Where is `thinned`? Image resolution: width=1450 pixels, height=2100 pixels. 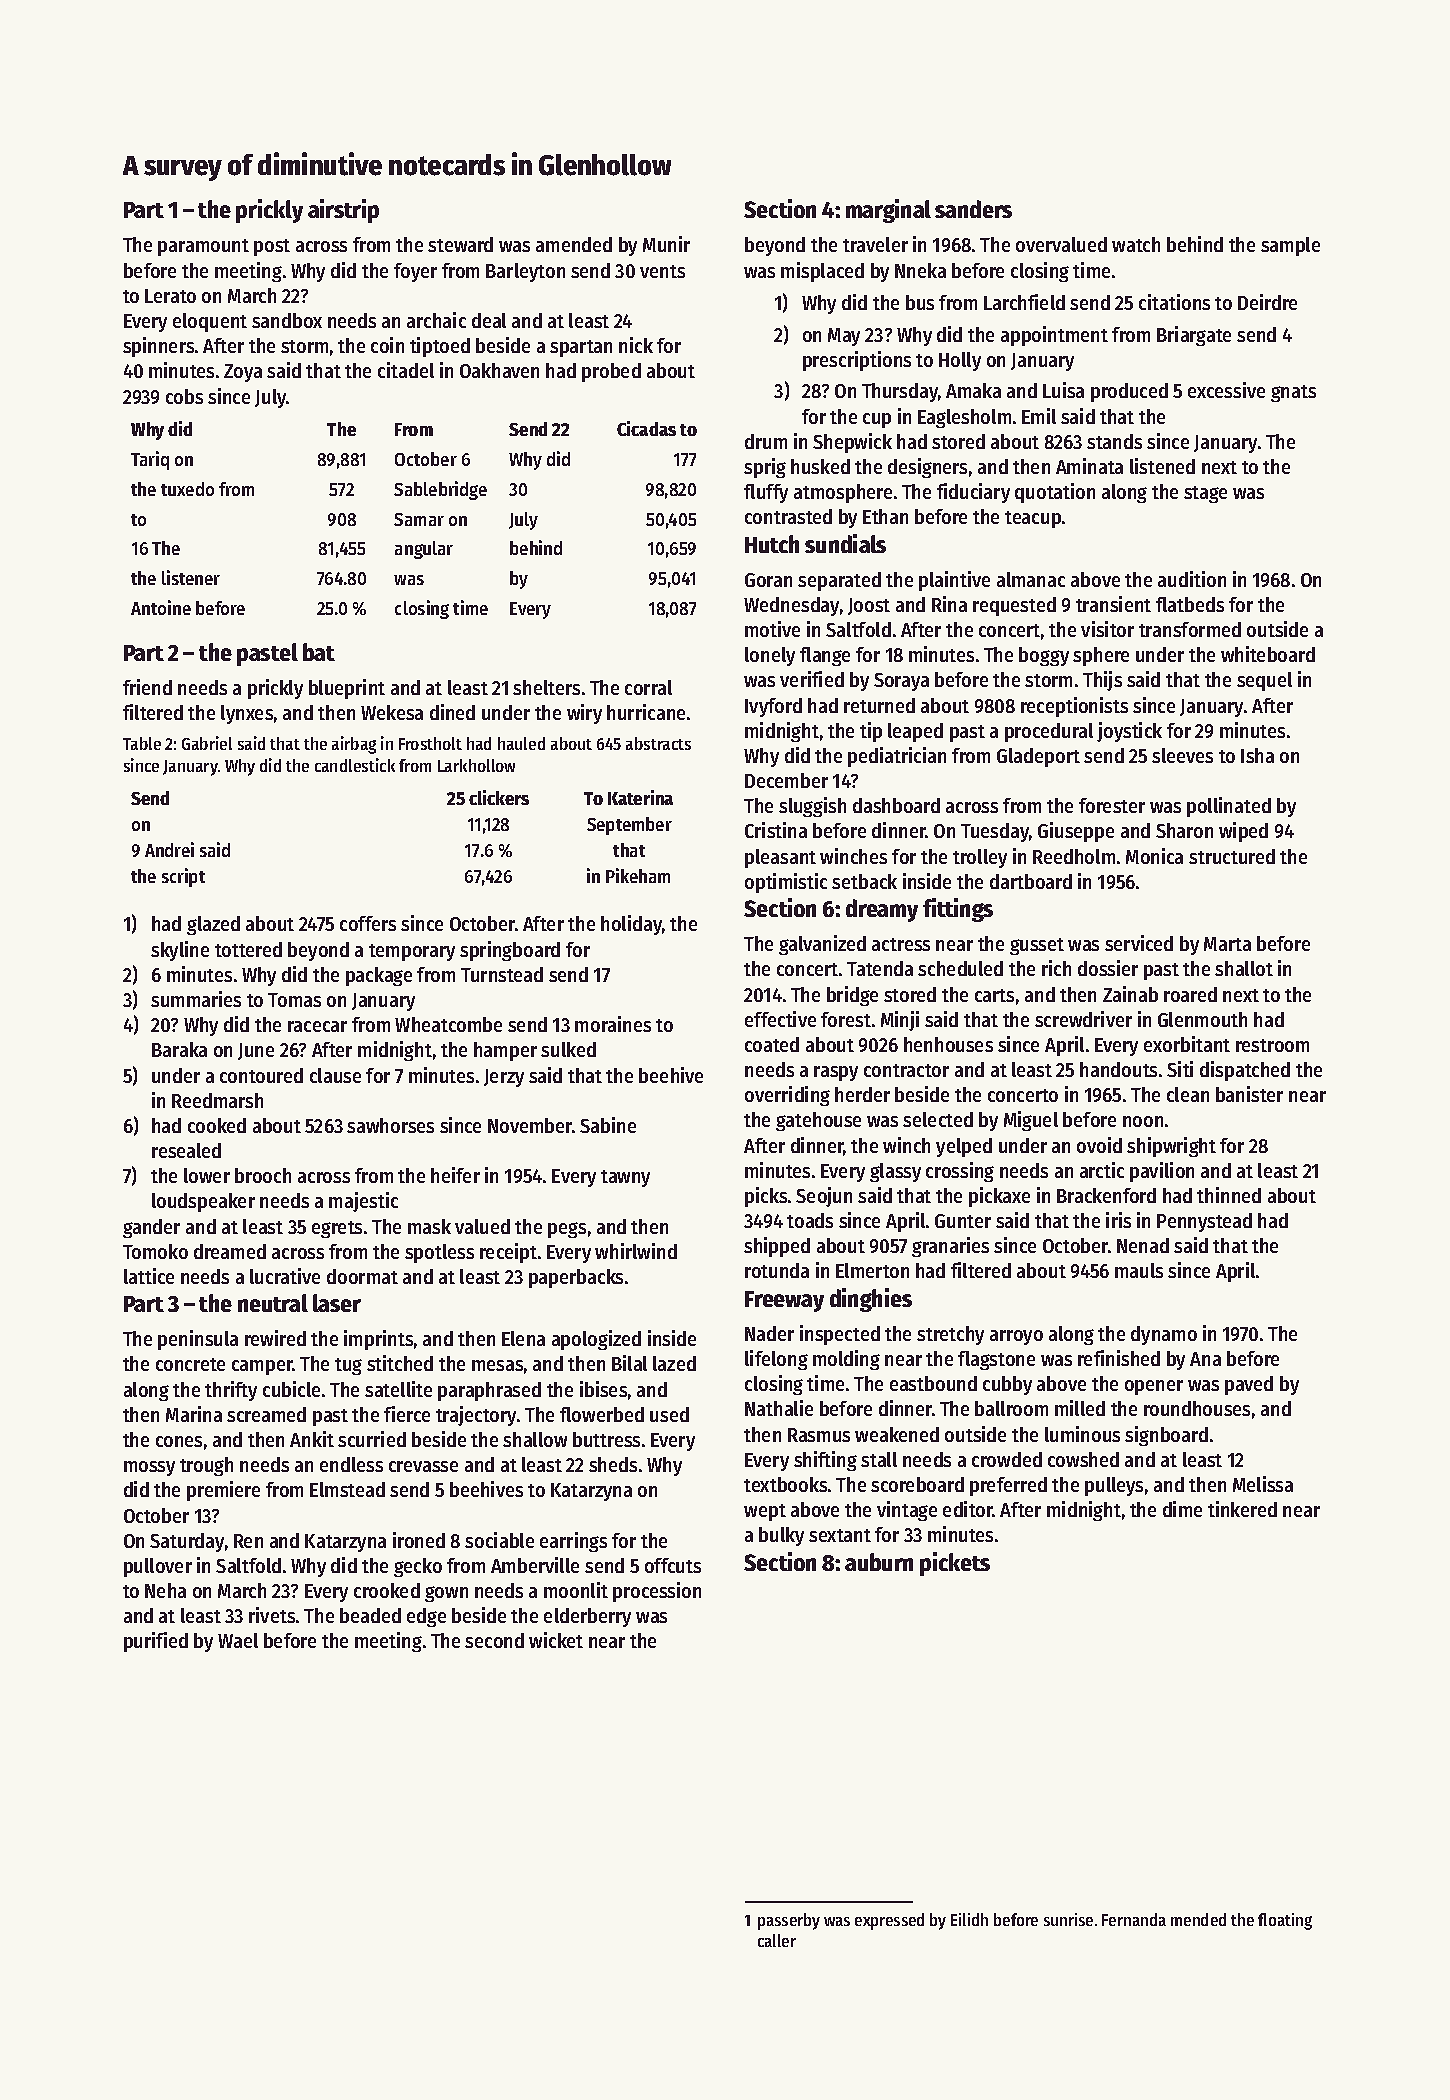
thinned is located at coordinates (1229, 1195).
